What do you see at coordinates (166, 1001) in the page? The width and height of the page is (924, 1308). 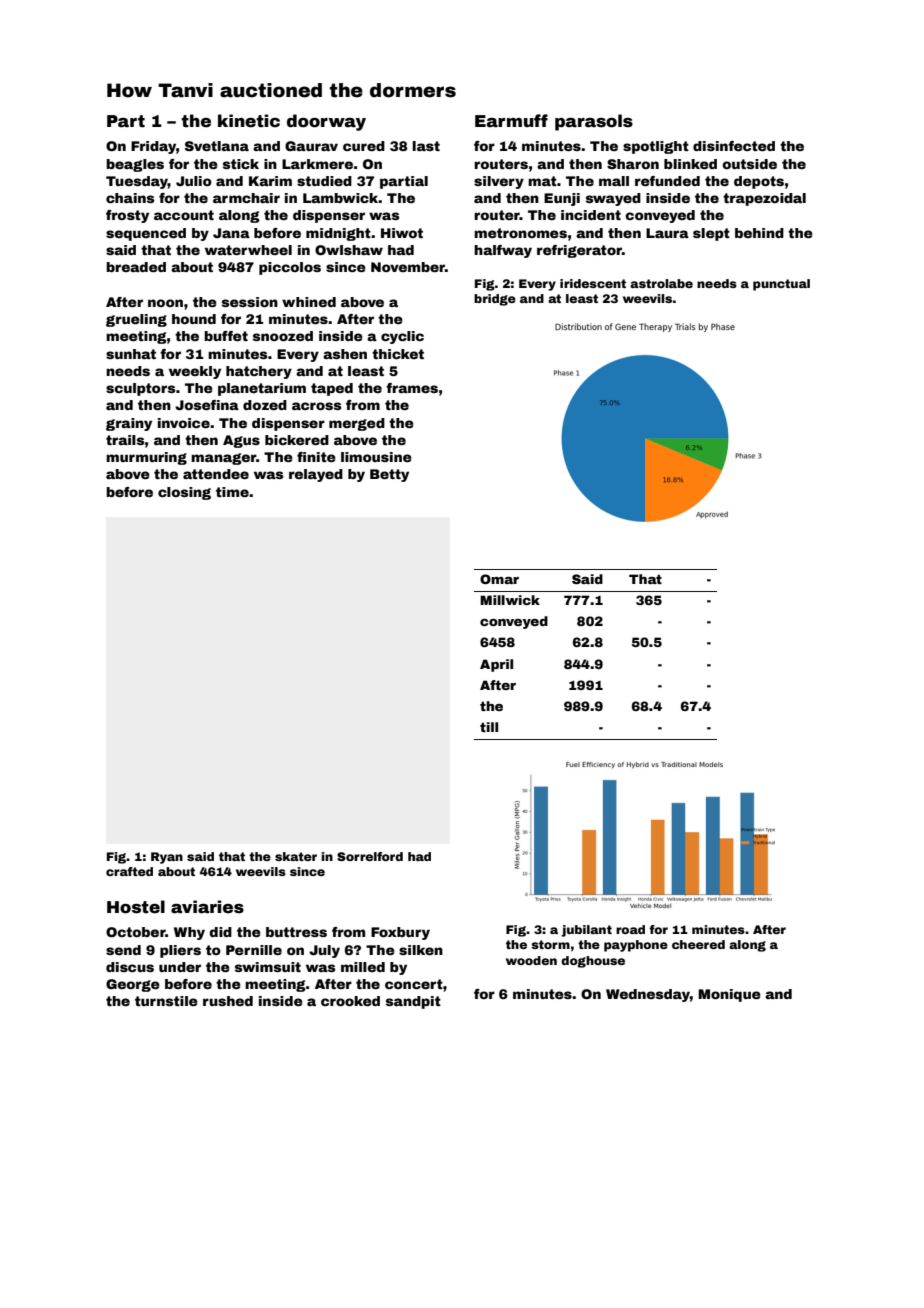 I see `turnstile` at bounding box center [166, 1001].
